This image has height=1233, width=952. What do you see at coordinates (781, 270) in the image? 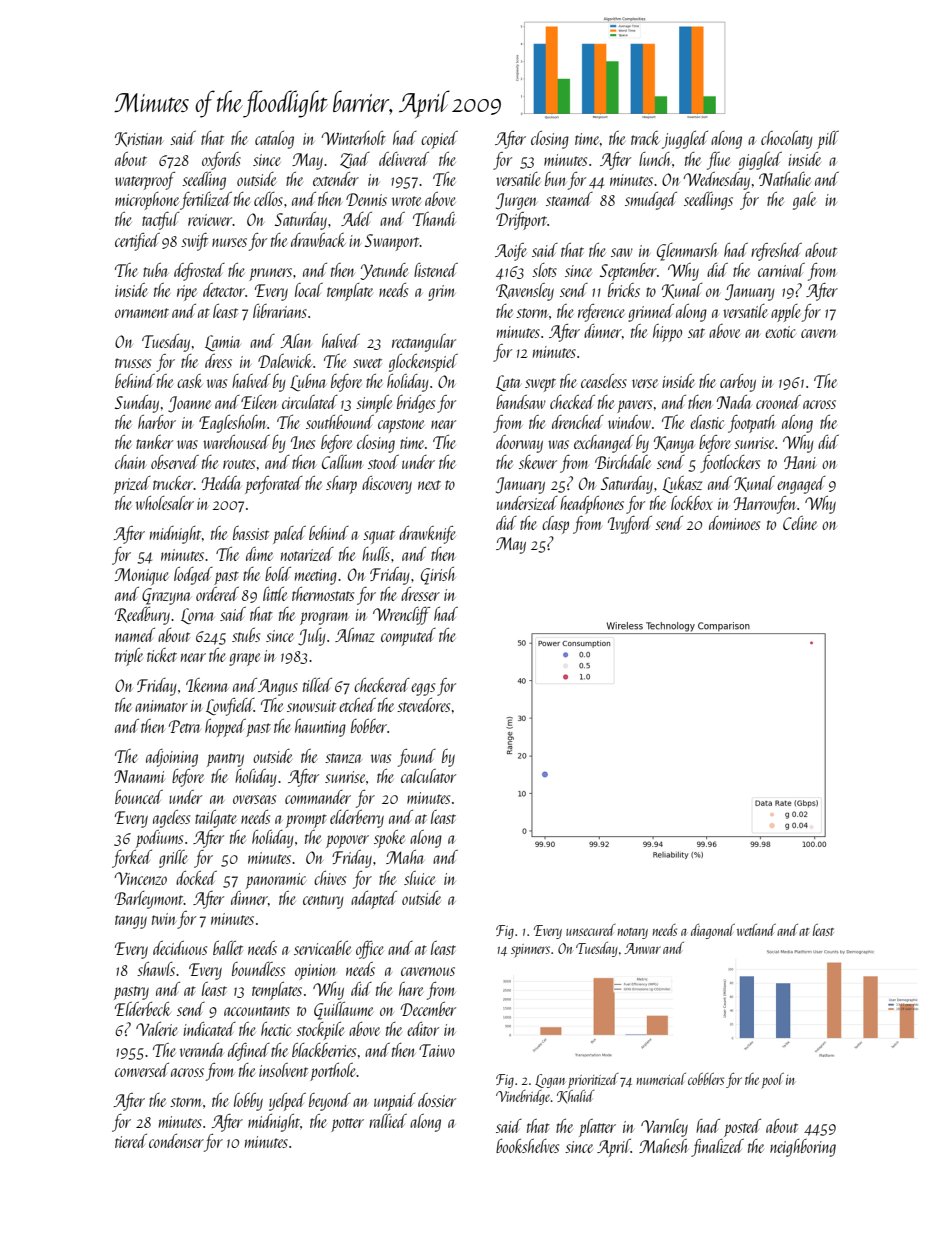
I see `carnival` at bounding box center [781, 270].
